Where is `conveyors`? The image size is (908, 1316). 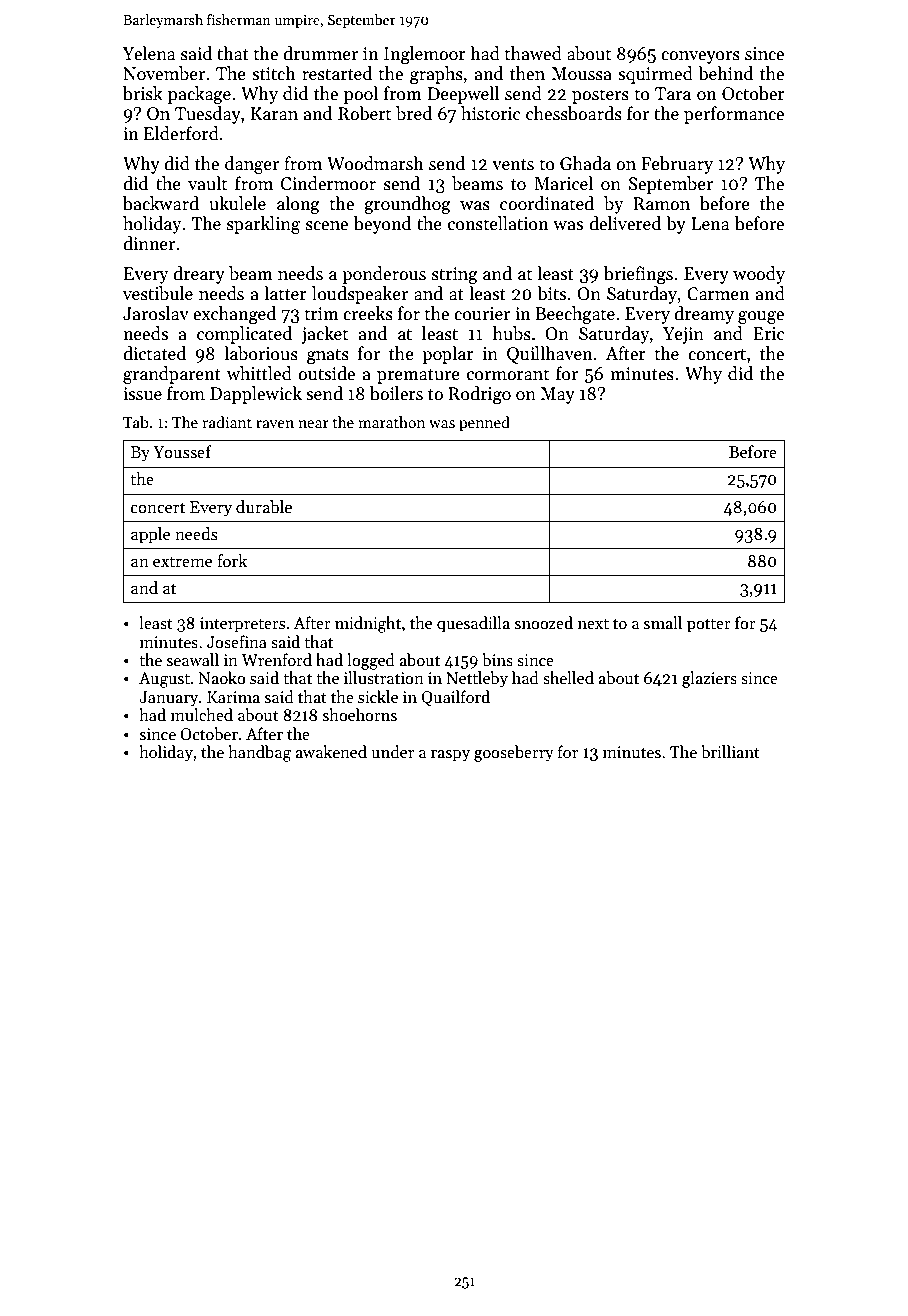
conveyors is located at coordinates (700, 57).
